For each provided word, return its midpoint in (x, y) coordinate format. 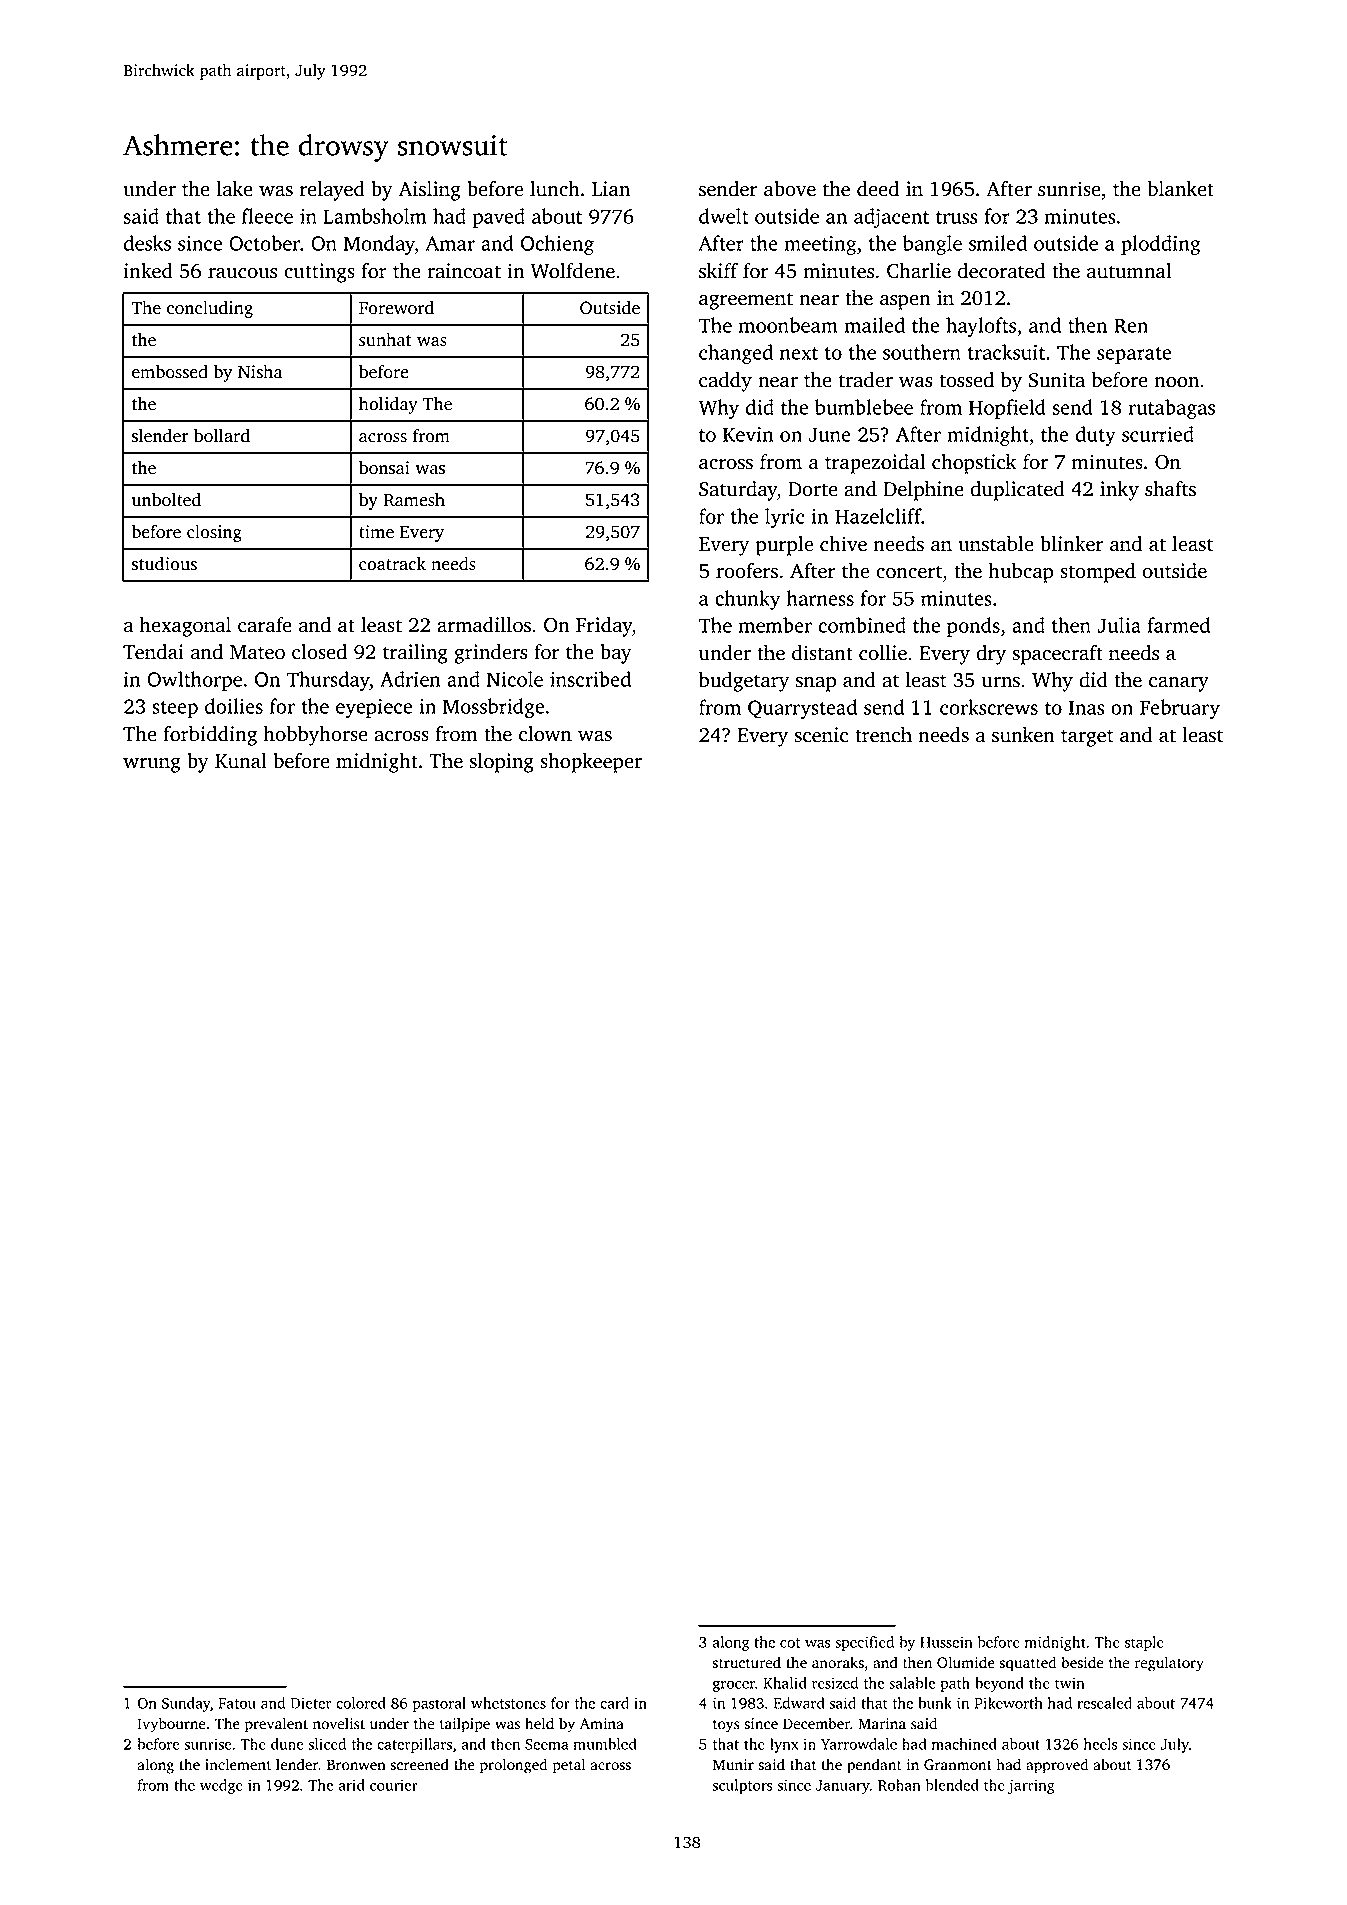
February (1180, 709)
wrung (152, 765)
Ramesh (414, 499)
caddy (725, 382)
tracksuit (1006, 352)
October (264, 243)
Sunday (186, 1704)
